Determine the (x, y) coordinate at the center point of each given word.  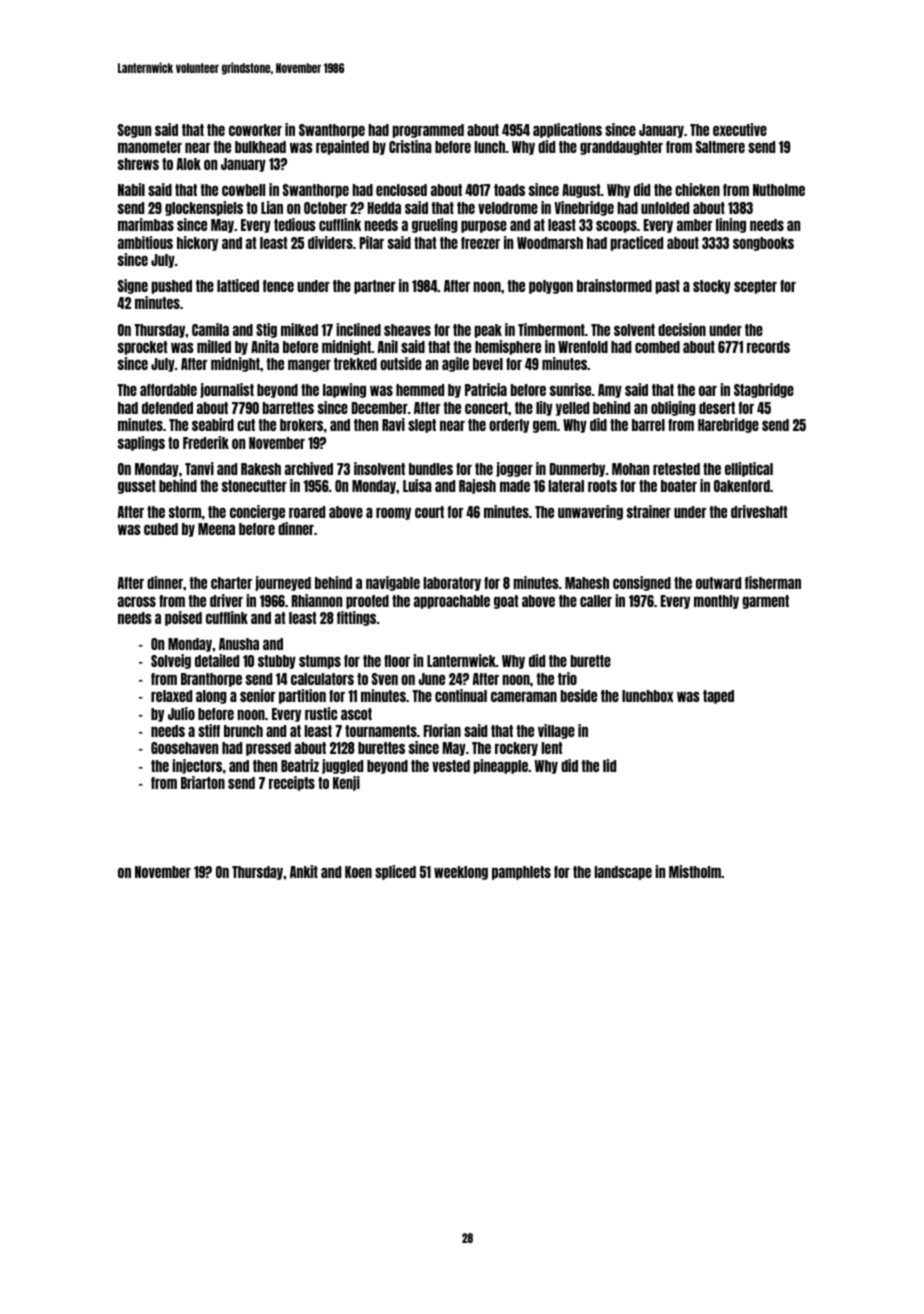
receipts (292, 783)
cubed (161, 529)
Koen (358, 872)
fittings (356, 618)
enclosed (401, 190)
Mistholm (695, 871)
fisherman (773, 582)
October (325, 208)
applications (567, 130)
